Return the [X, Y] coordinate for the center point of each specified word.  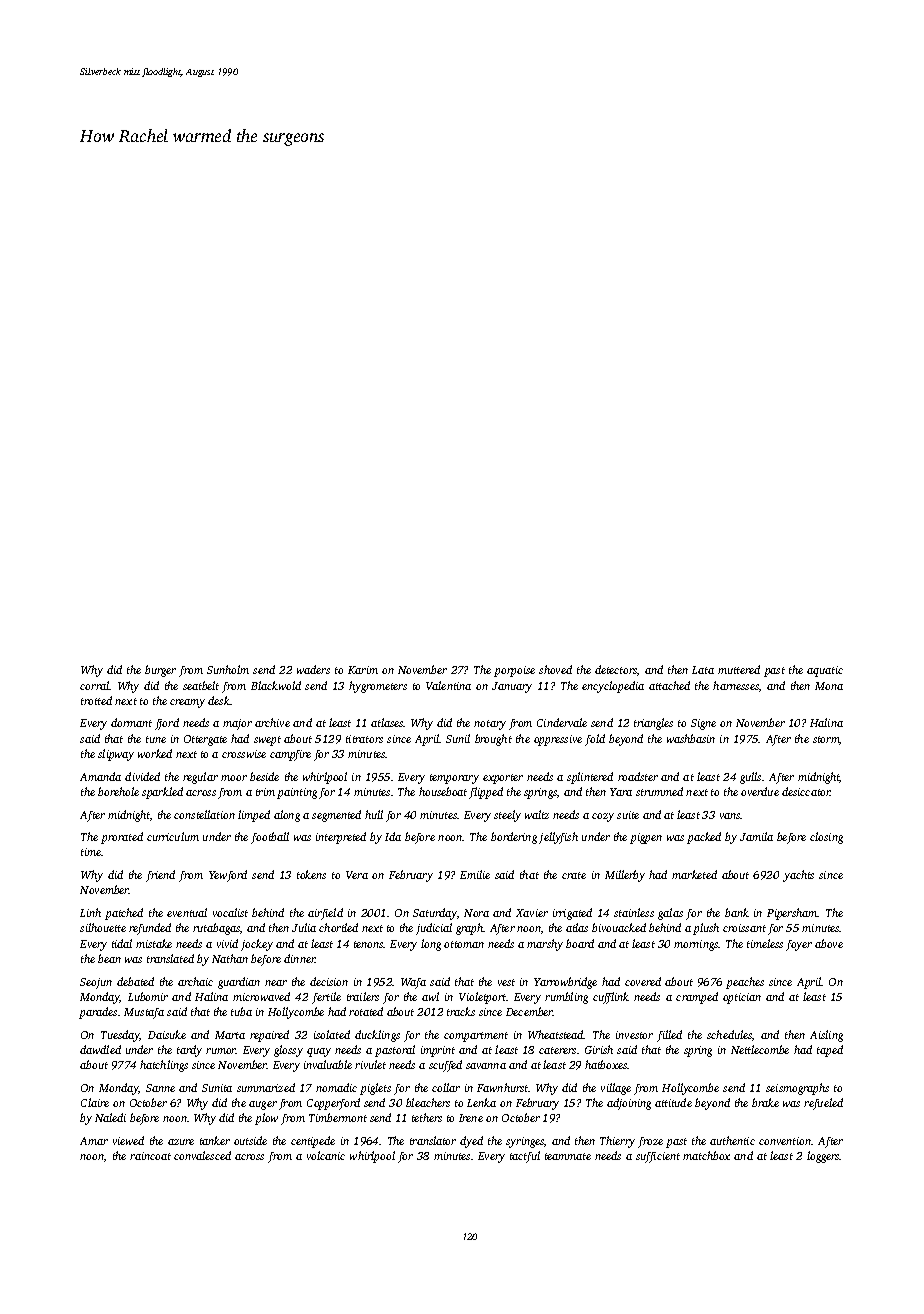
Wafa [413, 983]
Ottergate [205, 740]
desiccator [806, 791]
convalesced [202, 1155]
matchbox [706, 1155]
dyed [471, 1142]
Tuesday [120, 1036]
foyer [799, 945]
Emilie [475, 874]
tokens [311, 874]
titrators [364, 739]
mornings [696, 945]
